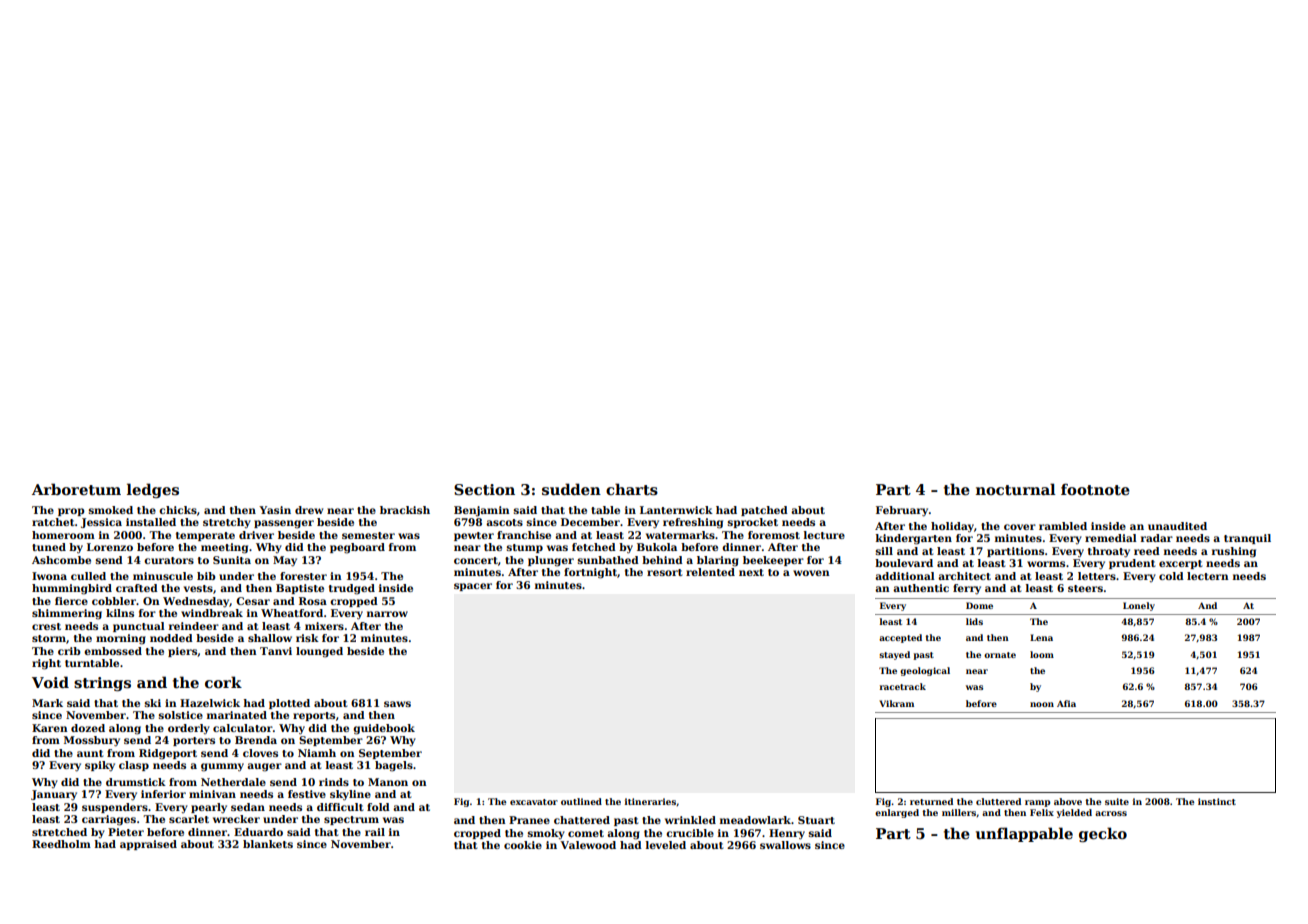 The height and width of the screenshot is (924, 1308). I want to click on nocturnal, so click(1016, 489).
